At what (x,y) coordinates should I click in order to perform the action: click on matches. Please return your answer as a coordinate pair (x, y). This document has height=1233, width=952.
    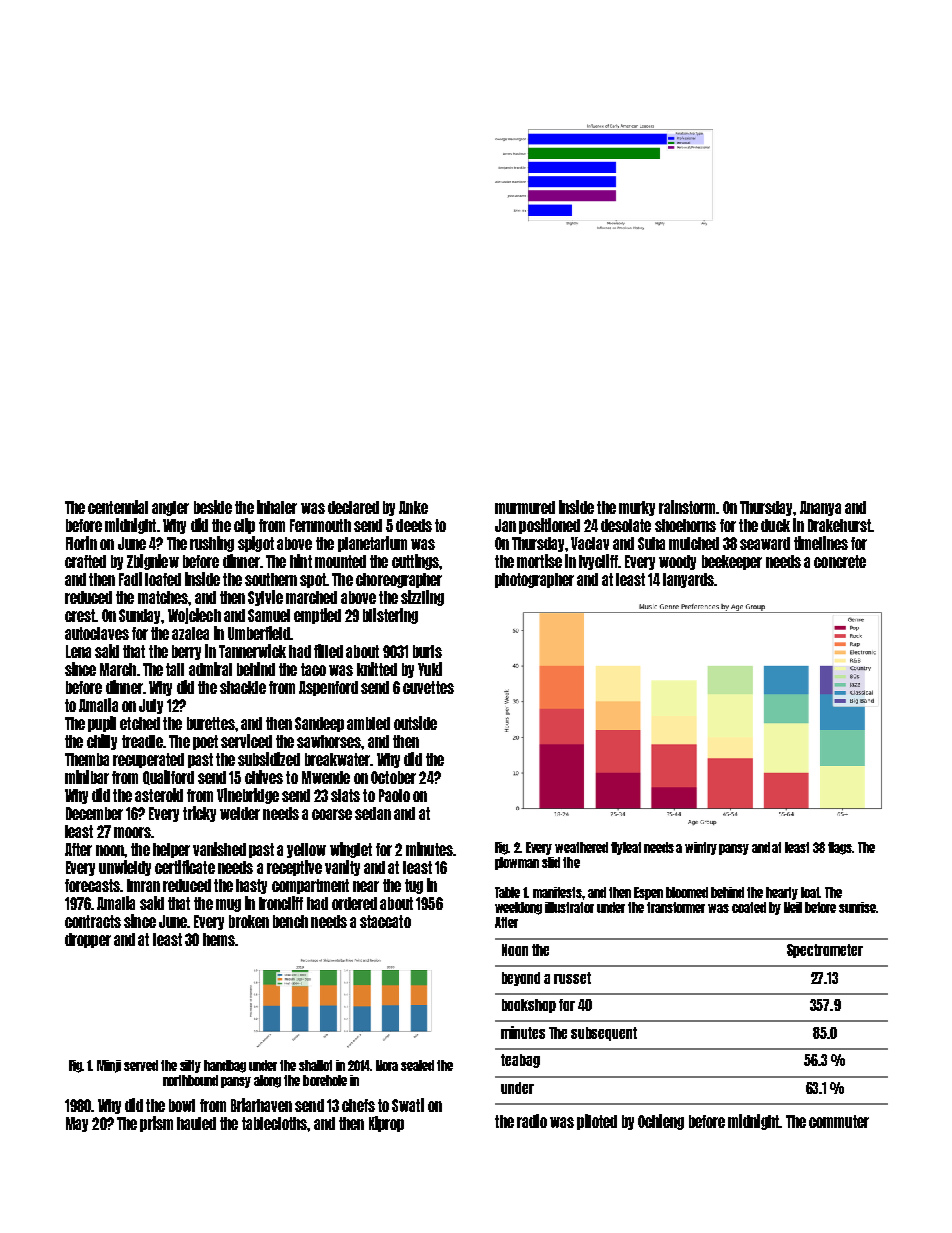
    Looking at the image, I should click on (163, 597).
